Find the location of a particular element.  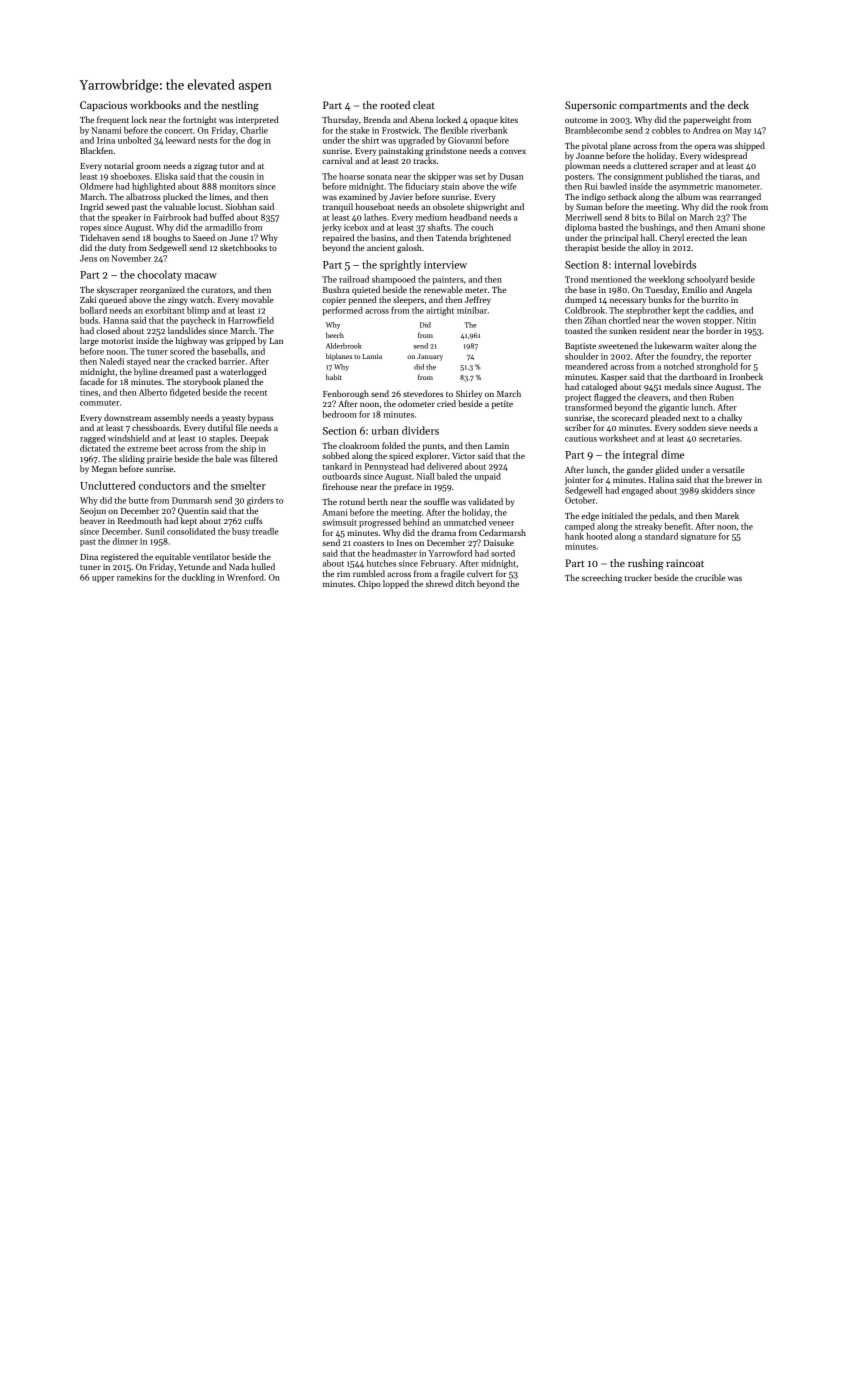

firehouse is located at coordinates (340, 486).
